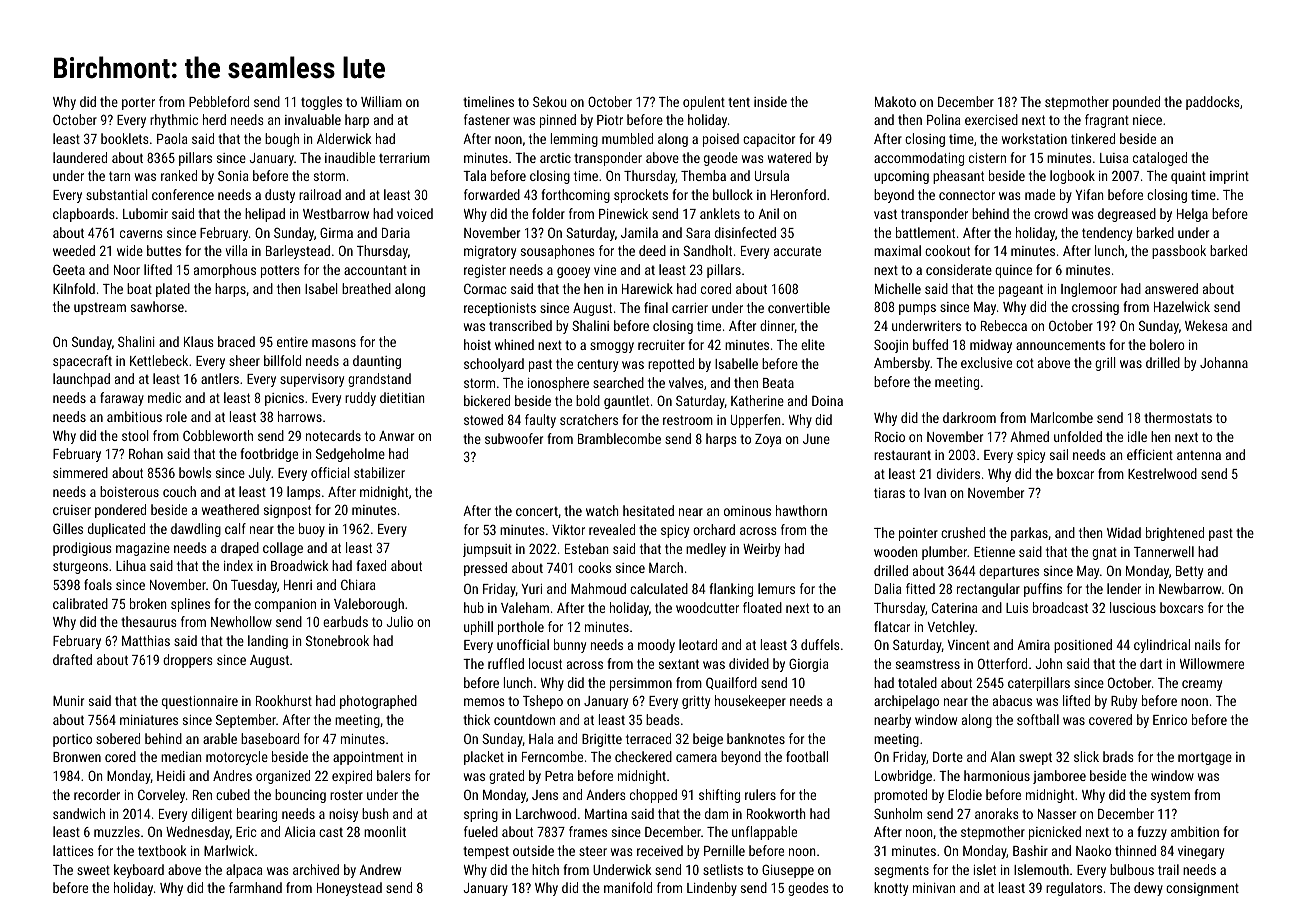 The width and height of the page is (1308, 924). What do you see at coordinates (190, 605) in the page?
I see `splines` at bounding box center [190, 605].
